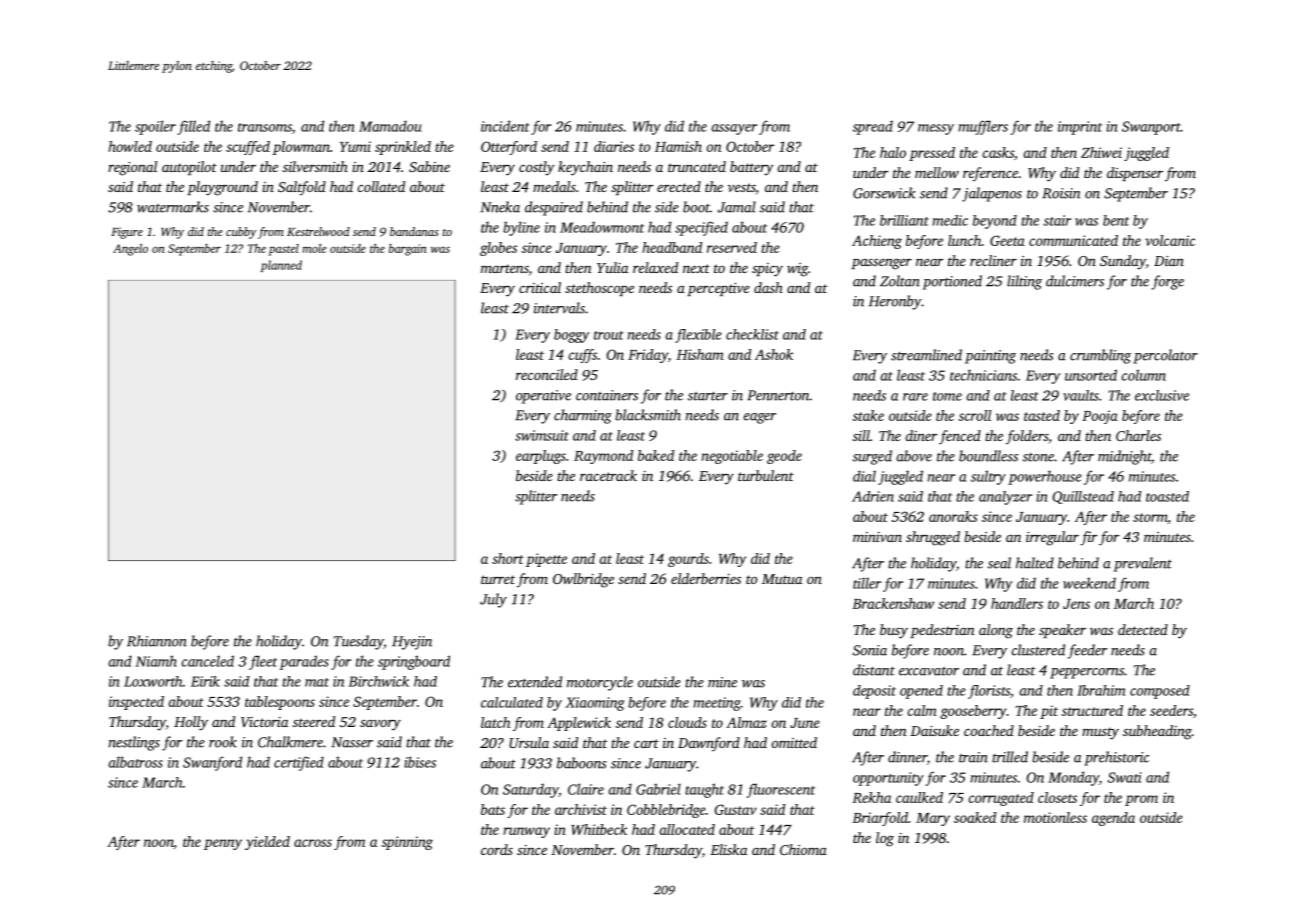  Describe the element at coordinates (585, 168) in the screenshot. I see `keychain` at that location.
